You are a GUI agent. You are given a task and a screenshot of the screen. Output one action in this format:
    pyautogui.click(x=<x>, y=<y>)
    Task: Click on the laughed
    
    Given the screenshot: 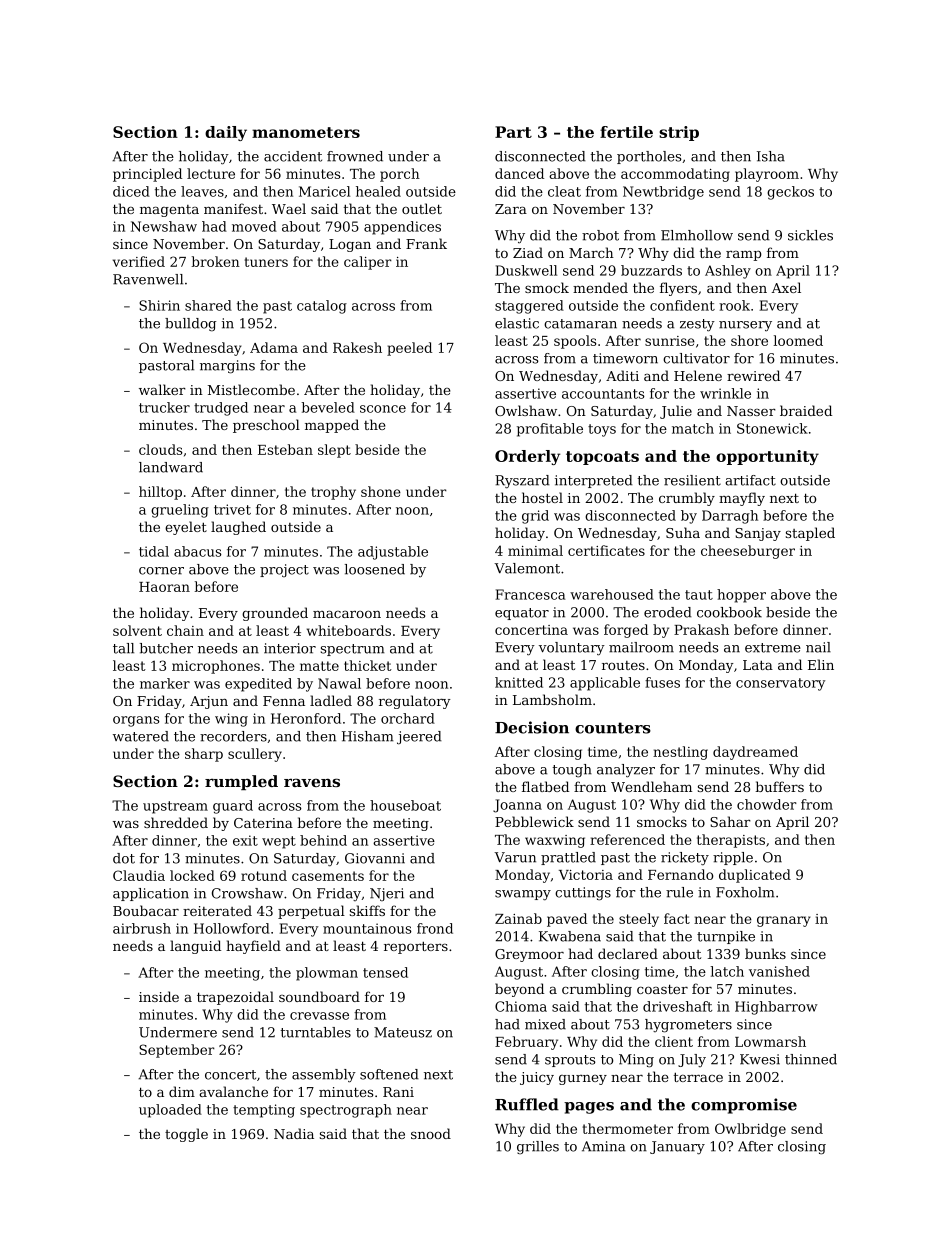 What is the action you would take?
    pyautogui.click(x=238, y=528)
